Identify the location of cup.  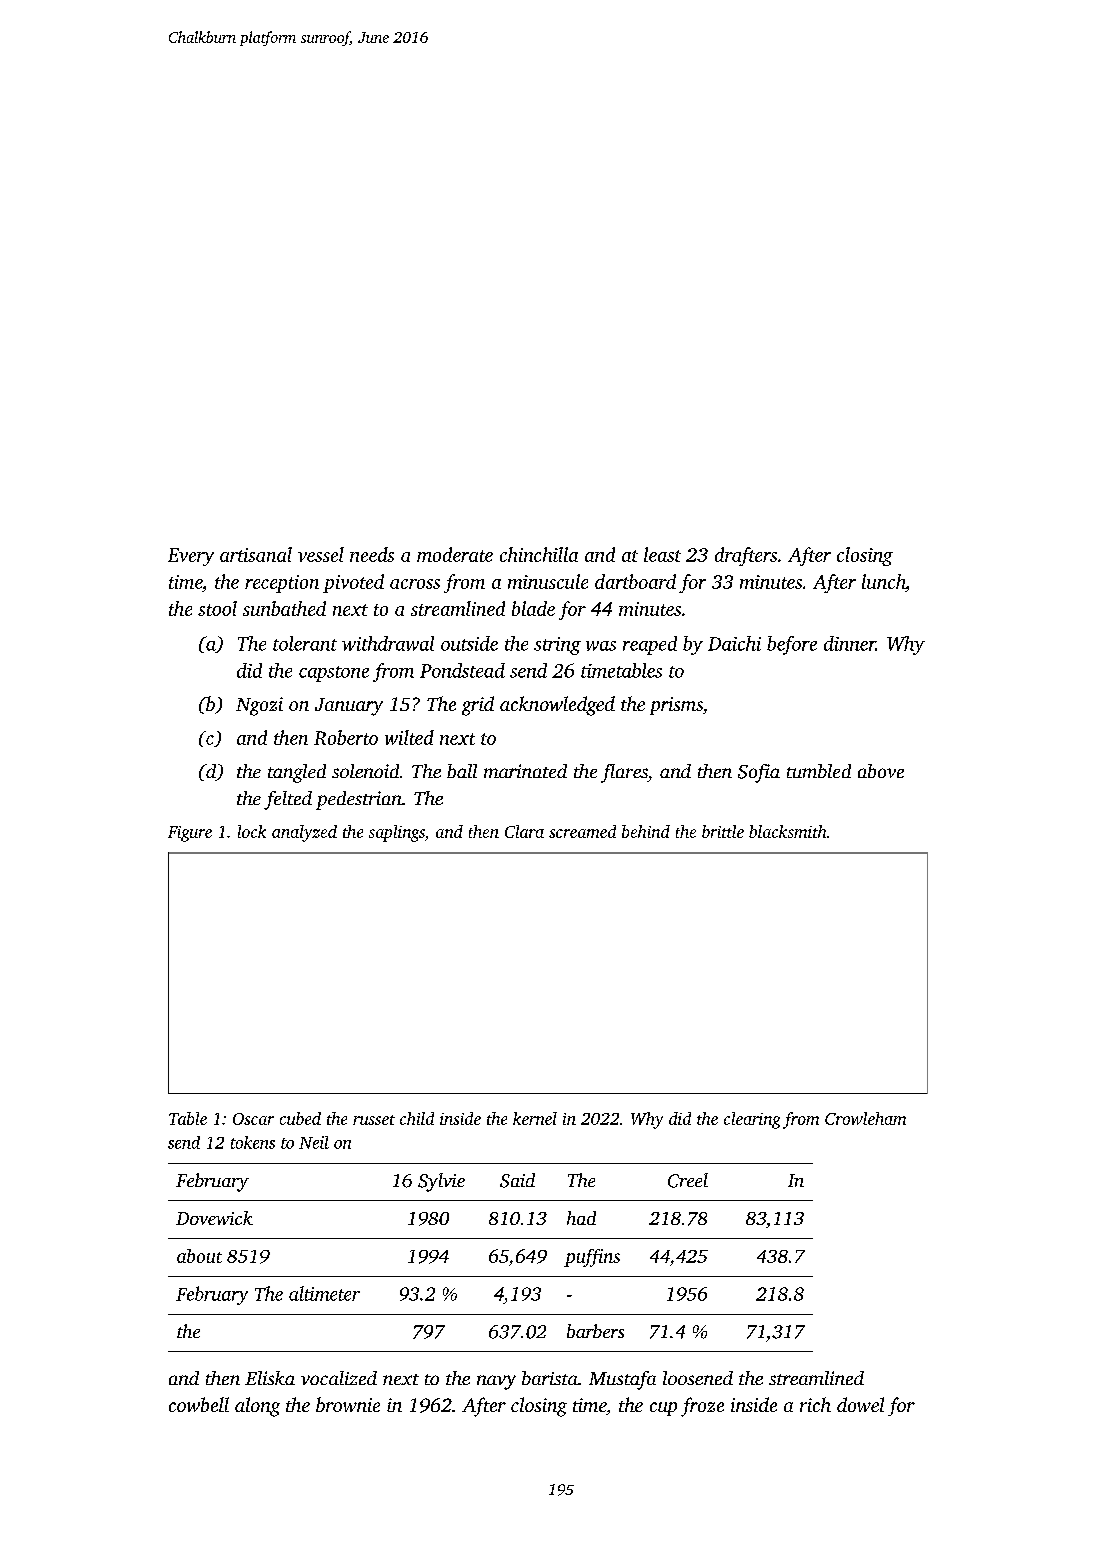
(663, 1409).
